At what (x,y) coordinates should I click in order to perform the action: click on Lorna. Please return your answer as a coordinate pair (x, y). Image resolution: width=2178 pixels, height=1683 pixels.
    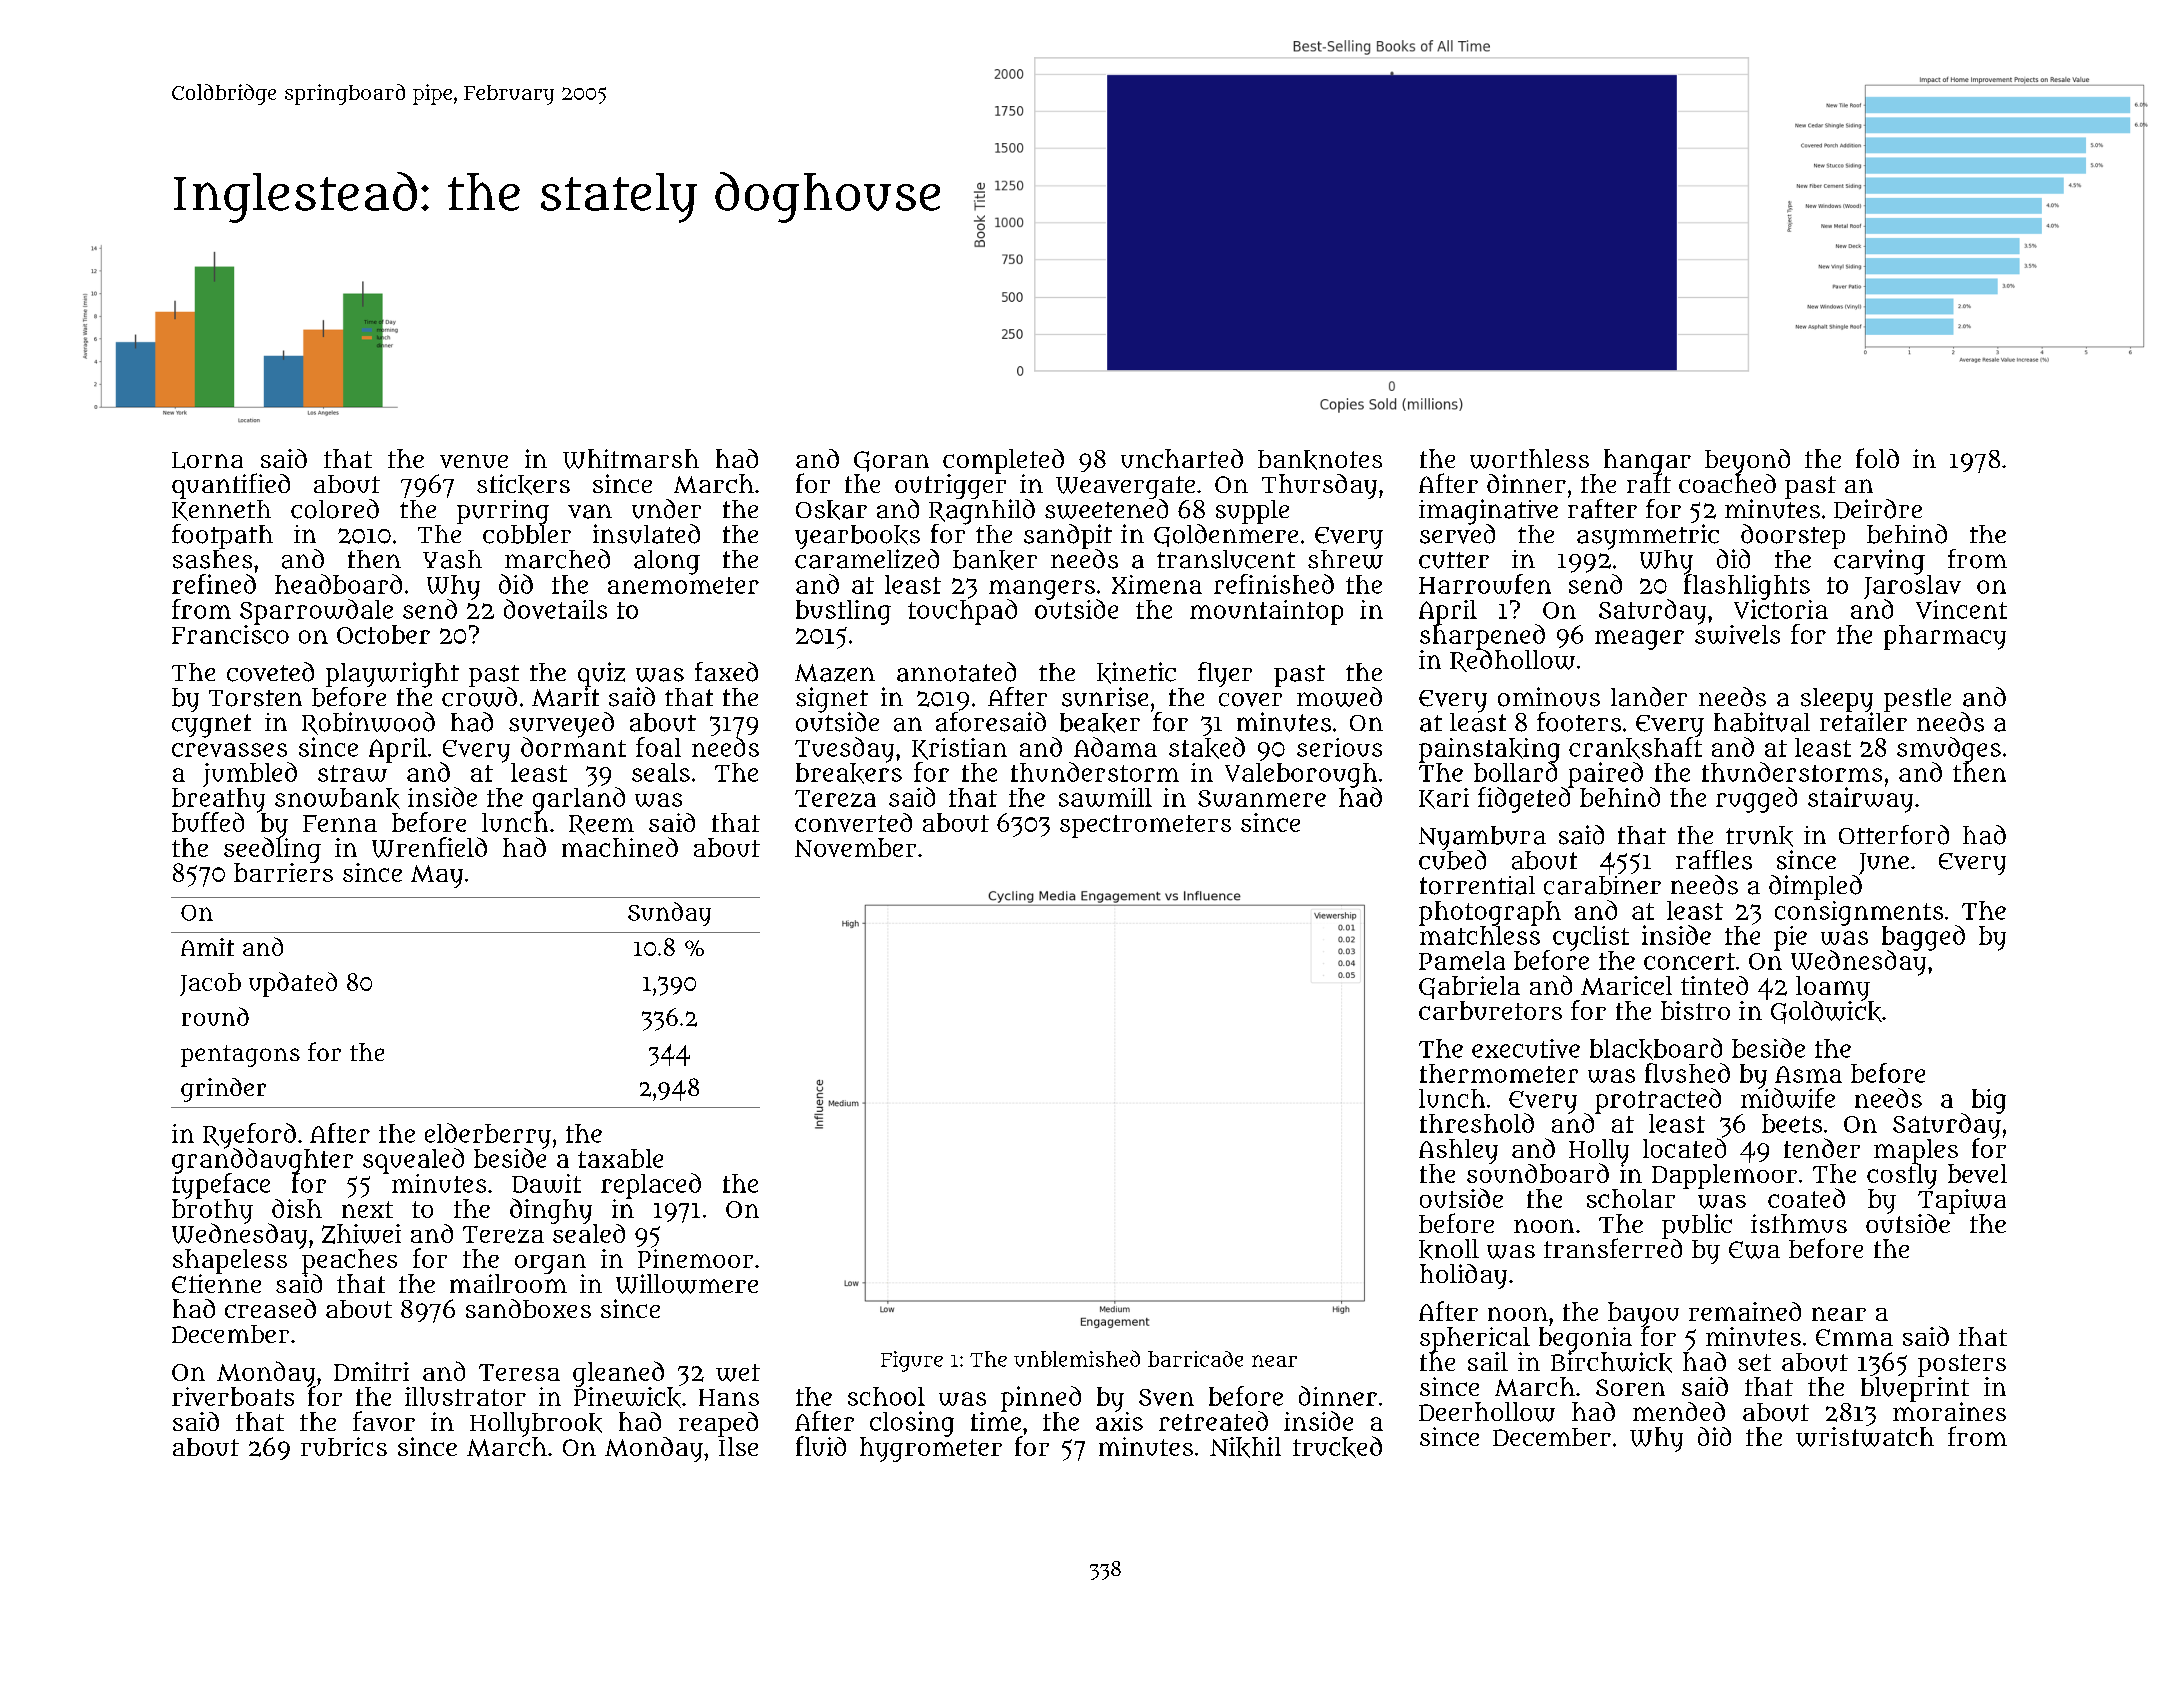
    Looking at the image, I should click on (207, 460).
